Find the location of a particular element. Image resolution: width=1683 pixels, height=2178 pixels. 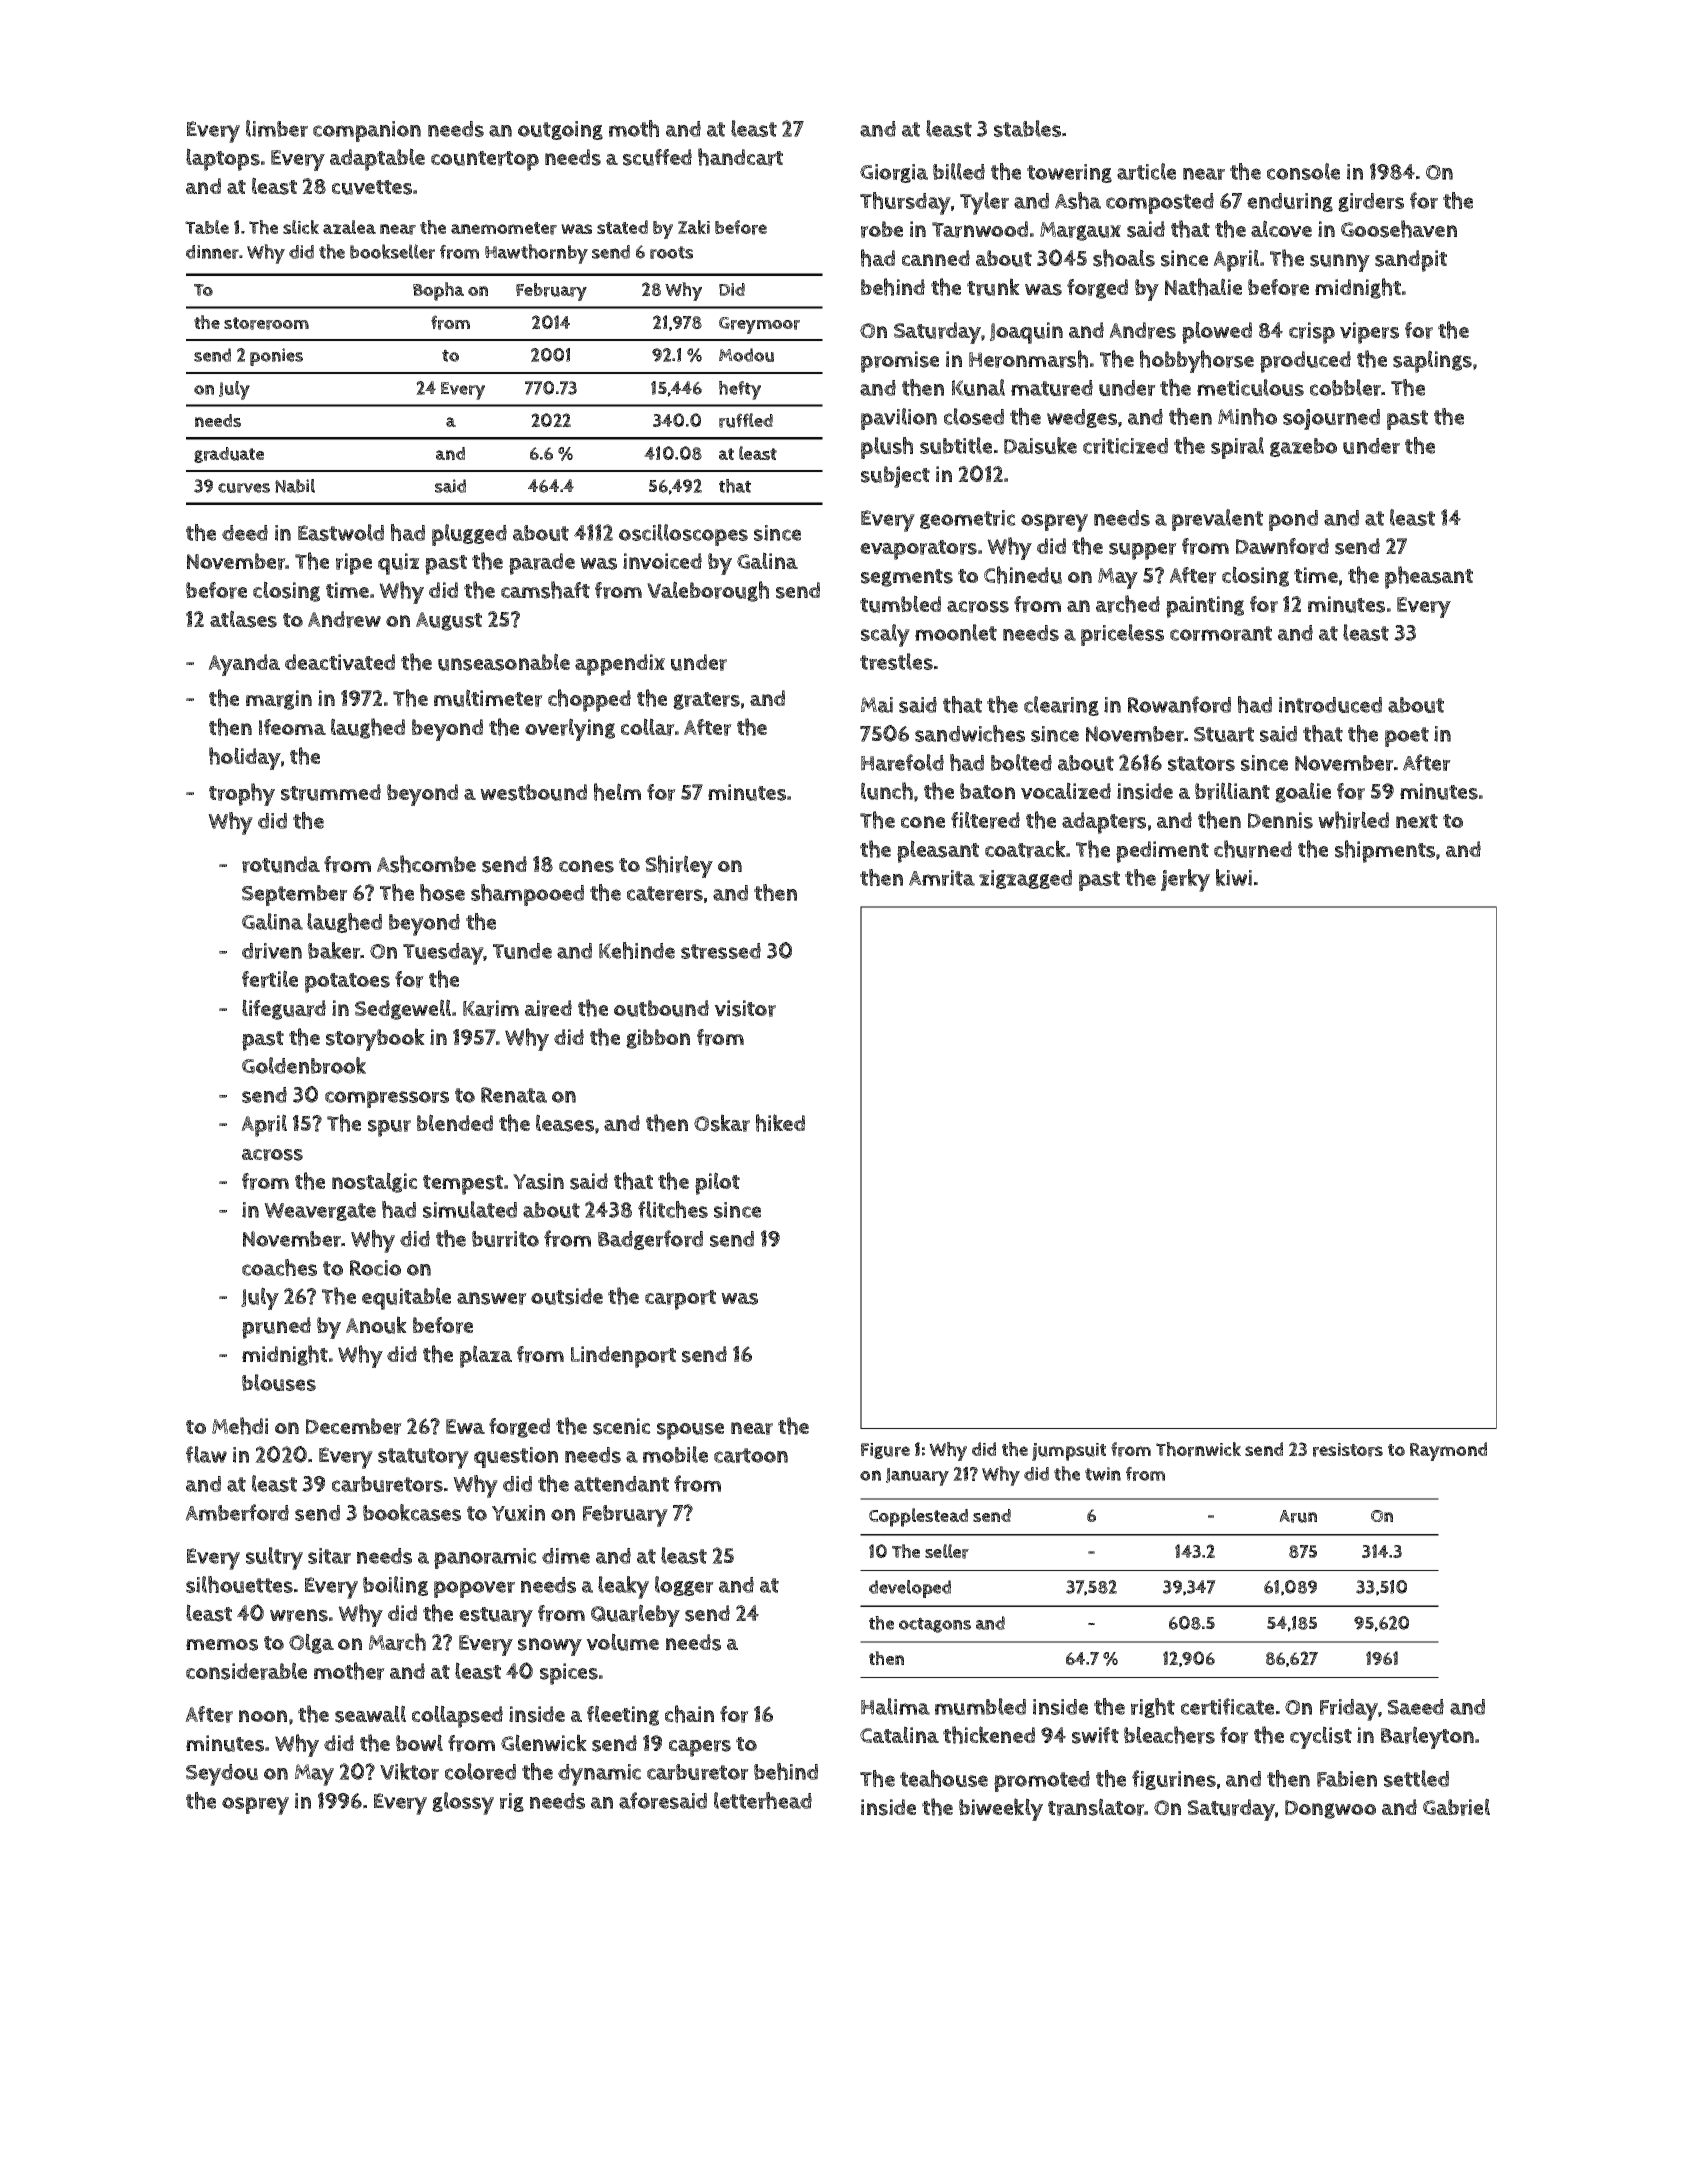

console is located at coordinates (1303, 171).
